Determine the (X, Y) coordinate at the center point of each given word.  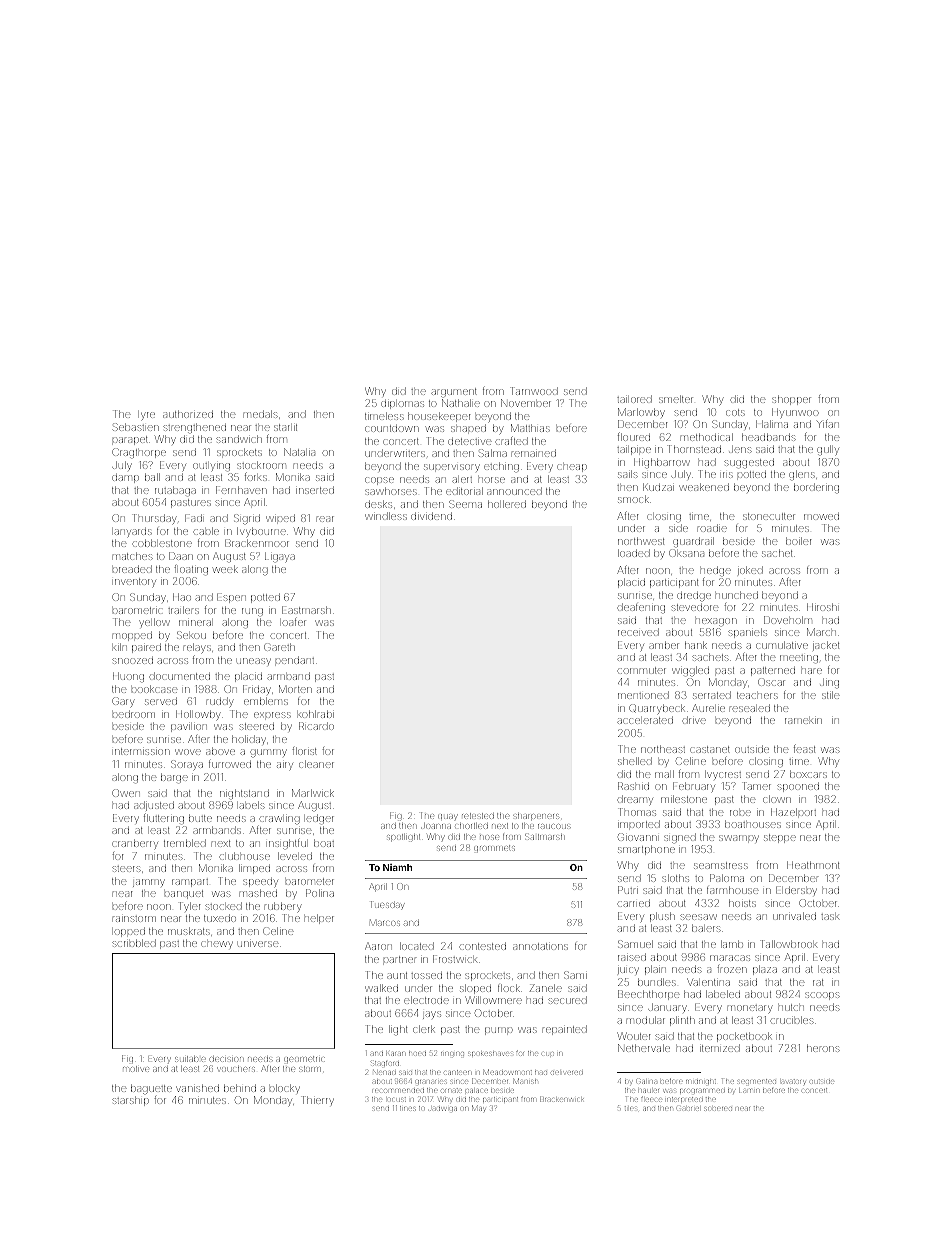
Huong (128, 678)
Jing (829, 684)
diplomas (403, 405)
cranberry (135, 844)
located (417, 946)
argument (454, 392)
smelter (676, 399)
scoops (822, 996)
